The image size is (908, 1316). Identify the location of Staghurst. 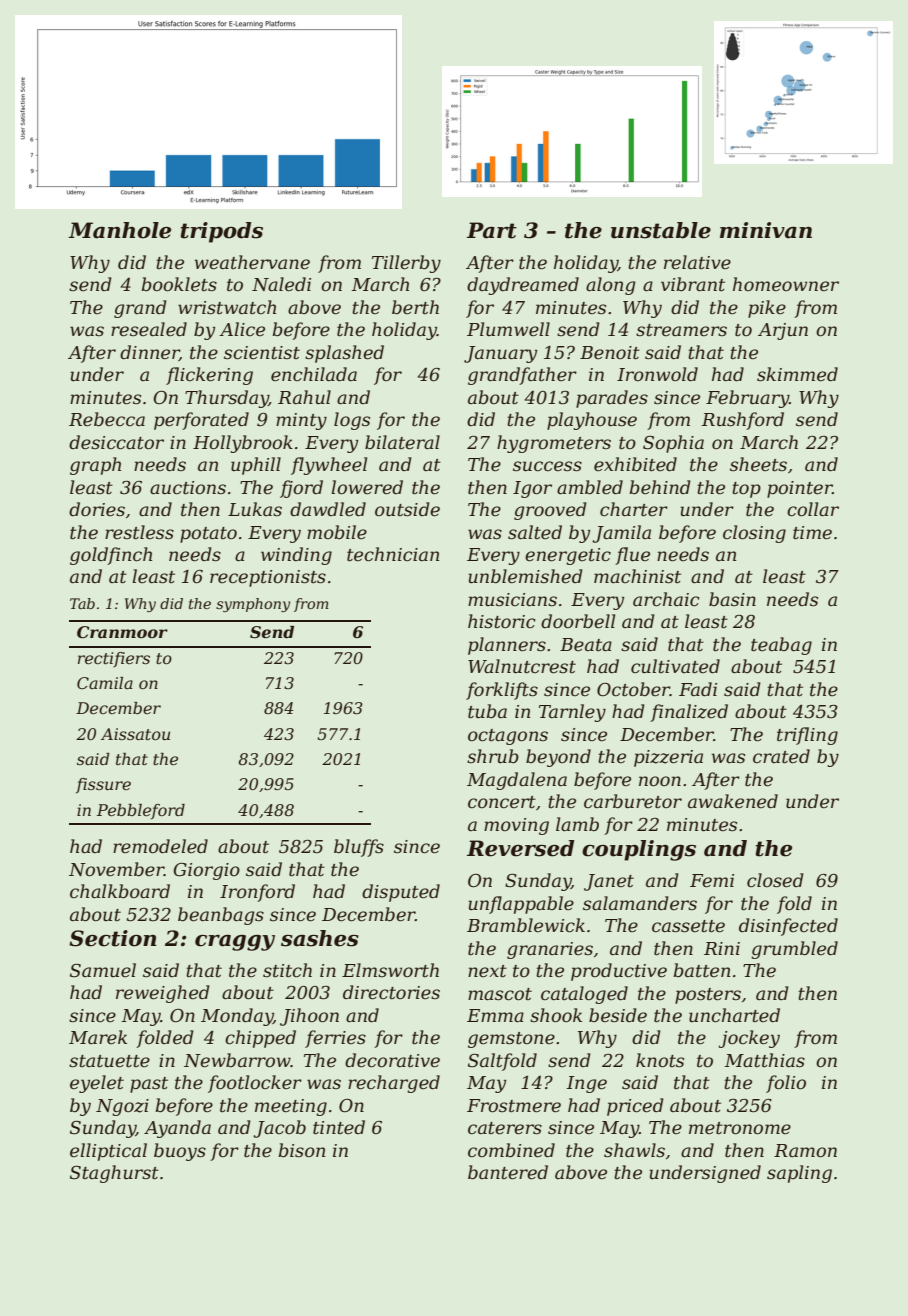
(114, 1174).
